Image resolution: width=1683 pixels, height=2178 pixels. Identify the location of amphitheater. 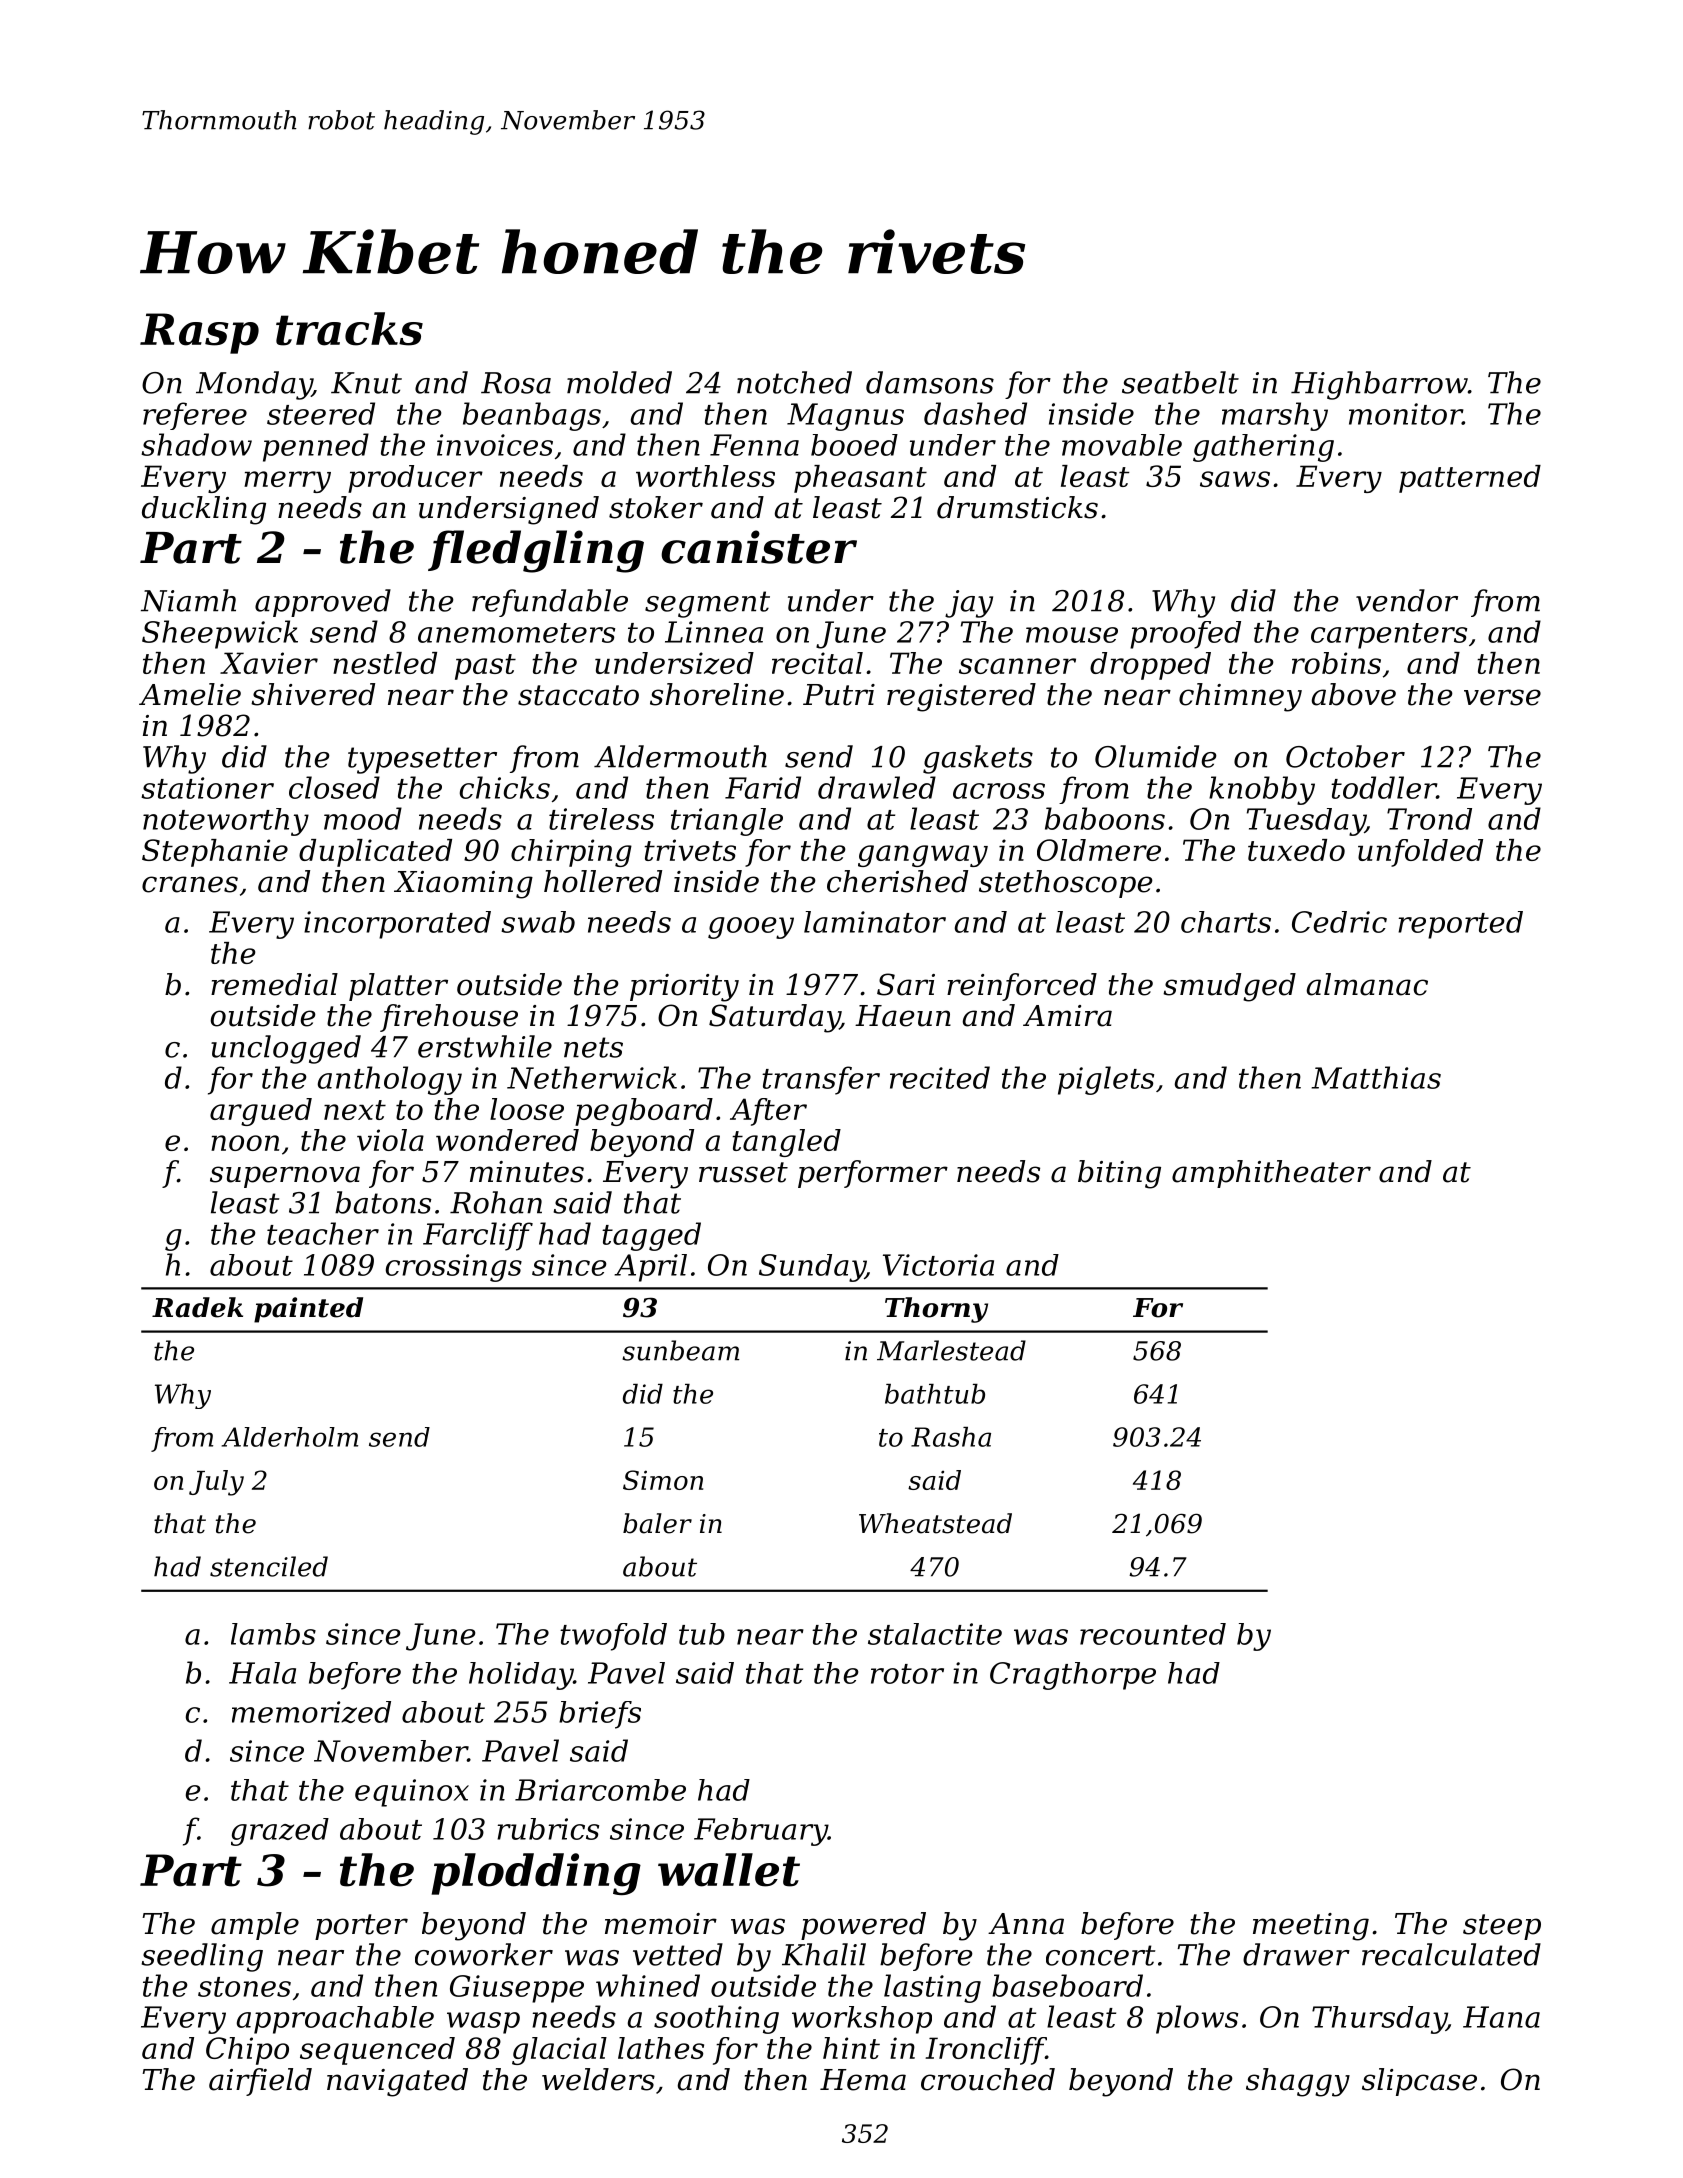
(1271, 1174).
